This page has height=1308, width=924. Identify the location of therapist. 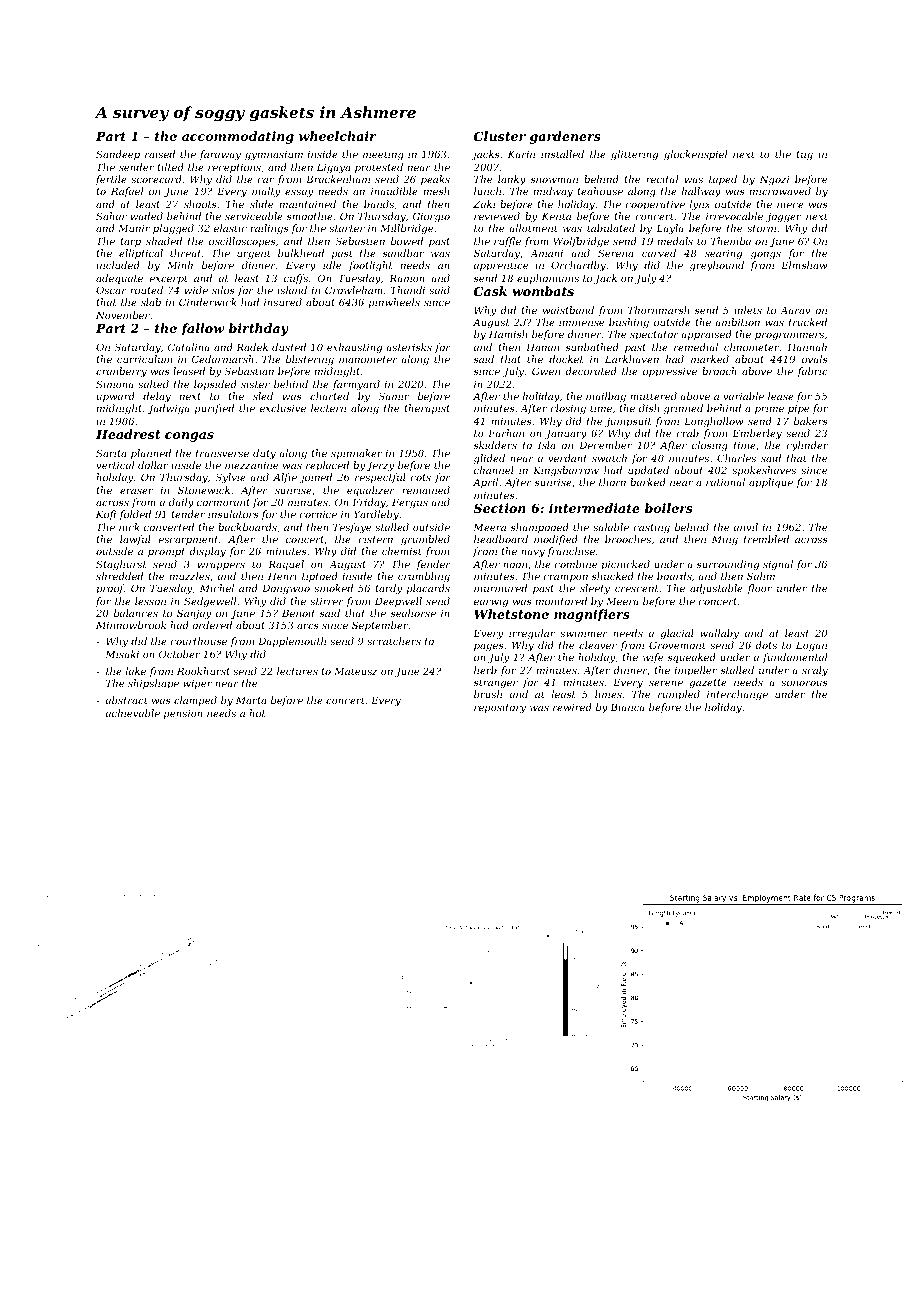
(427, 409).
